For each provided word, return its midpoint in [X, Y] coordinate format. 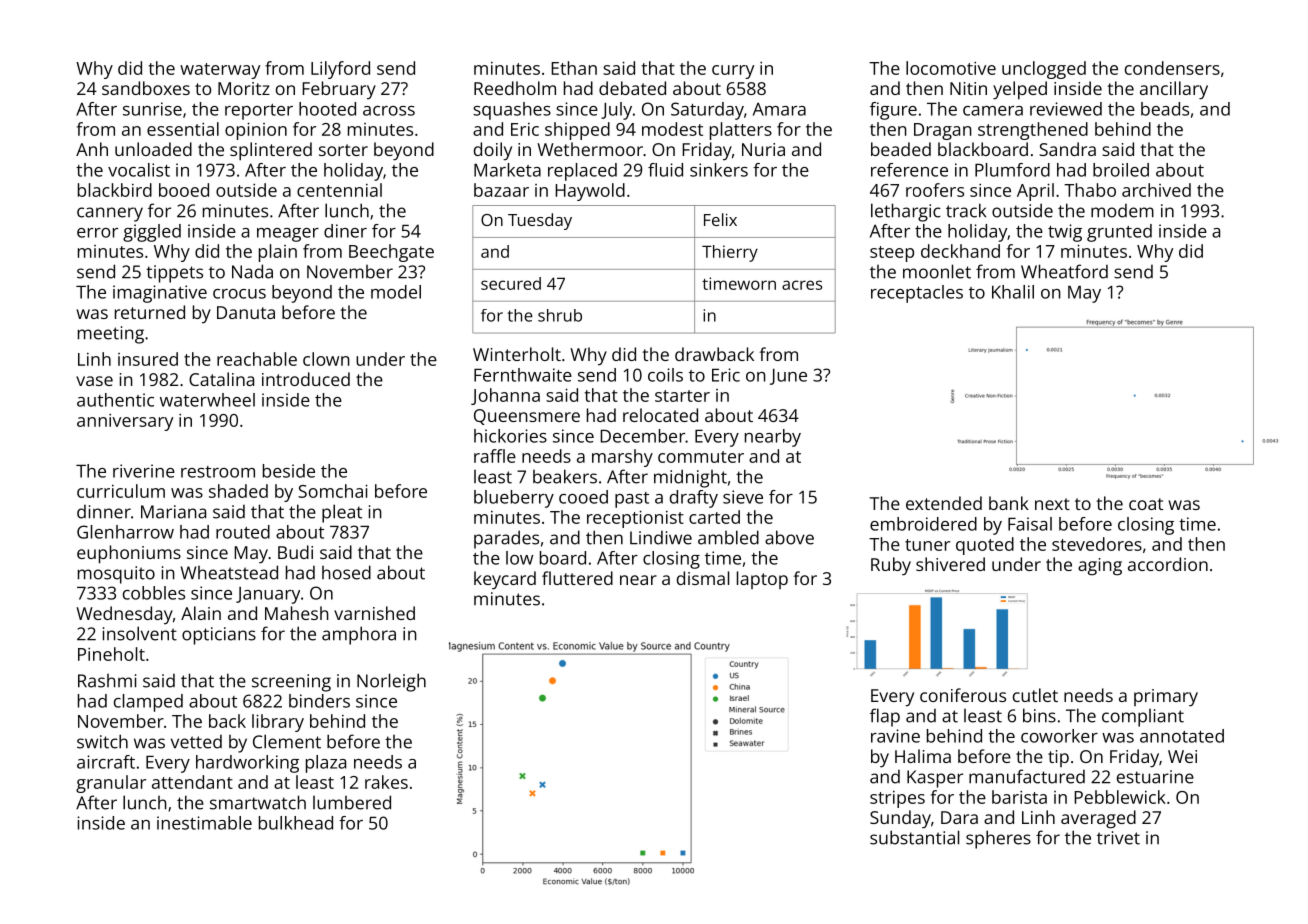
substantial [914, 837]
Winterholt [517, 354]
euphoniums [129, 554]
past [632, 500]
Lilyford [340, 70]
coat [1146, 504]
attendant [192, 782]
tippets [174, 274]
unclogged [1044, 70]
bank [1009, 503]
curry [733, 72]
